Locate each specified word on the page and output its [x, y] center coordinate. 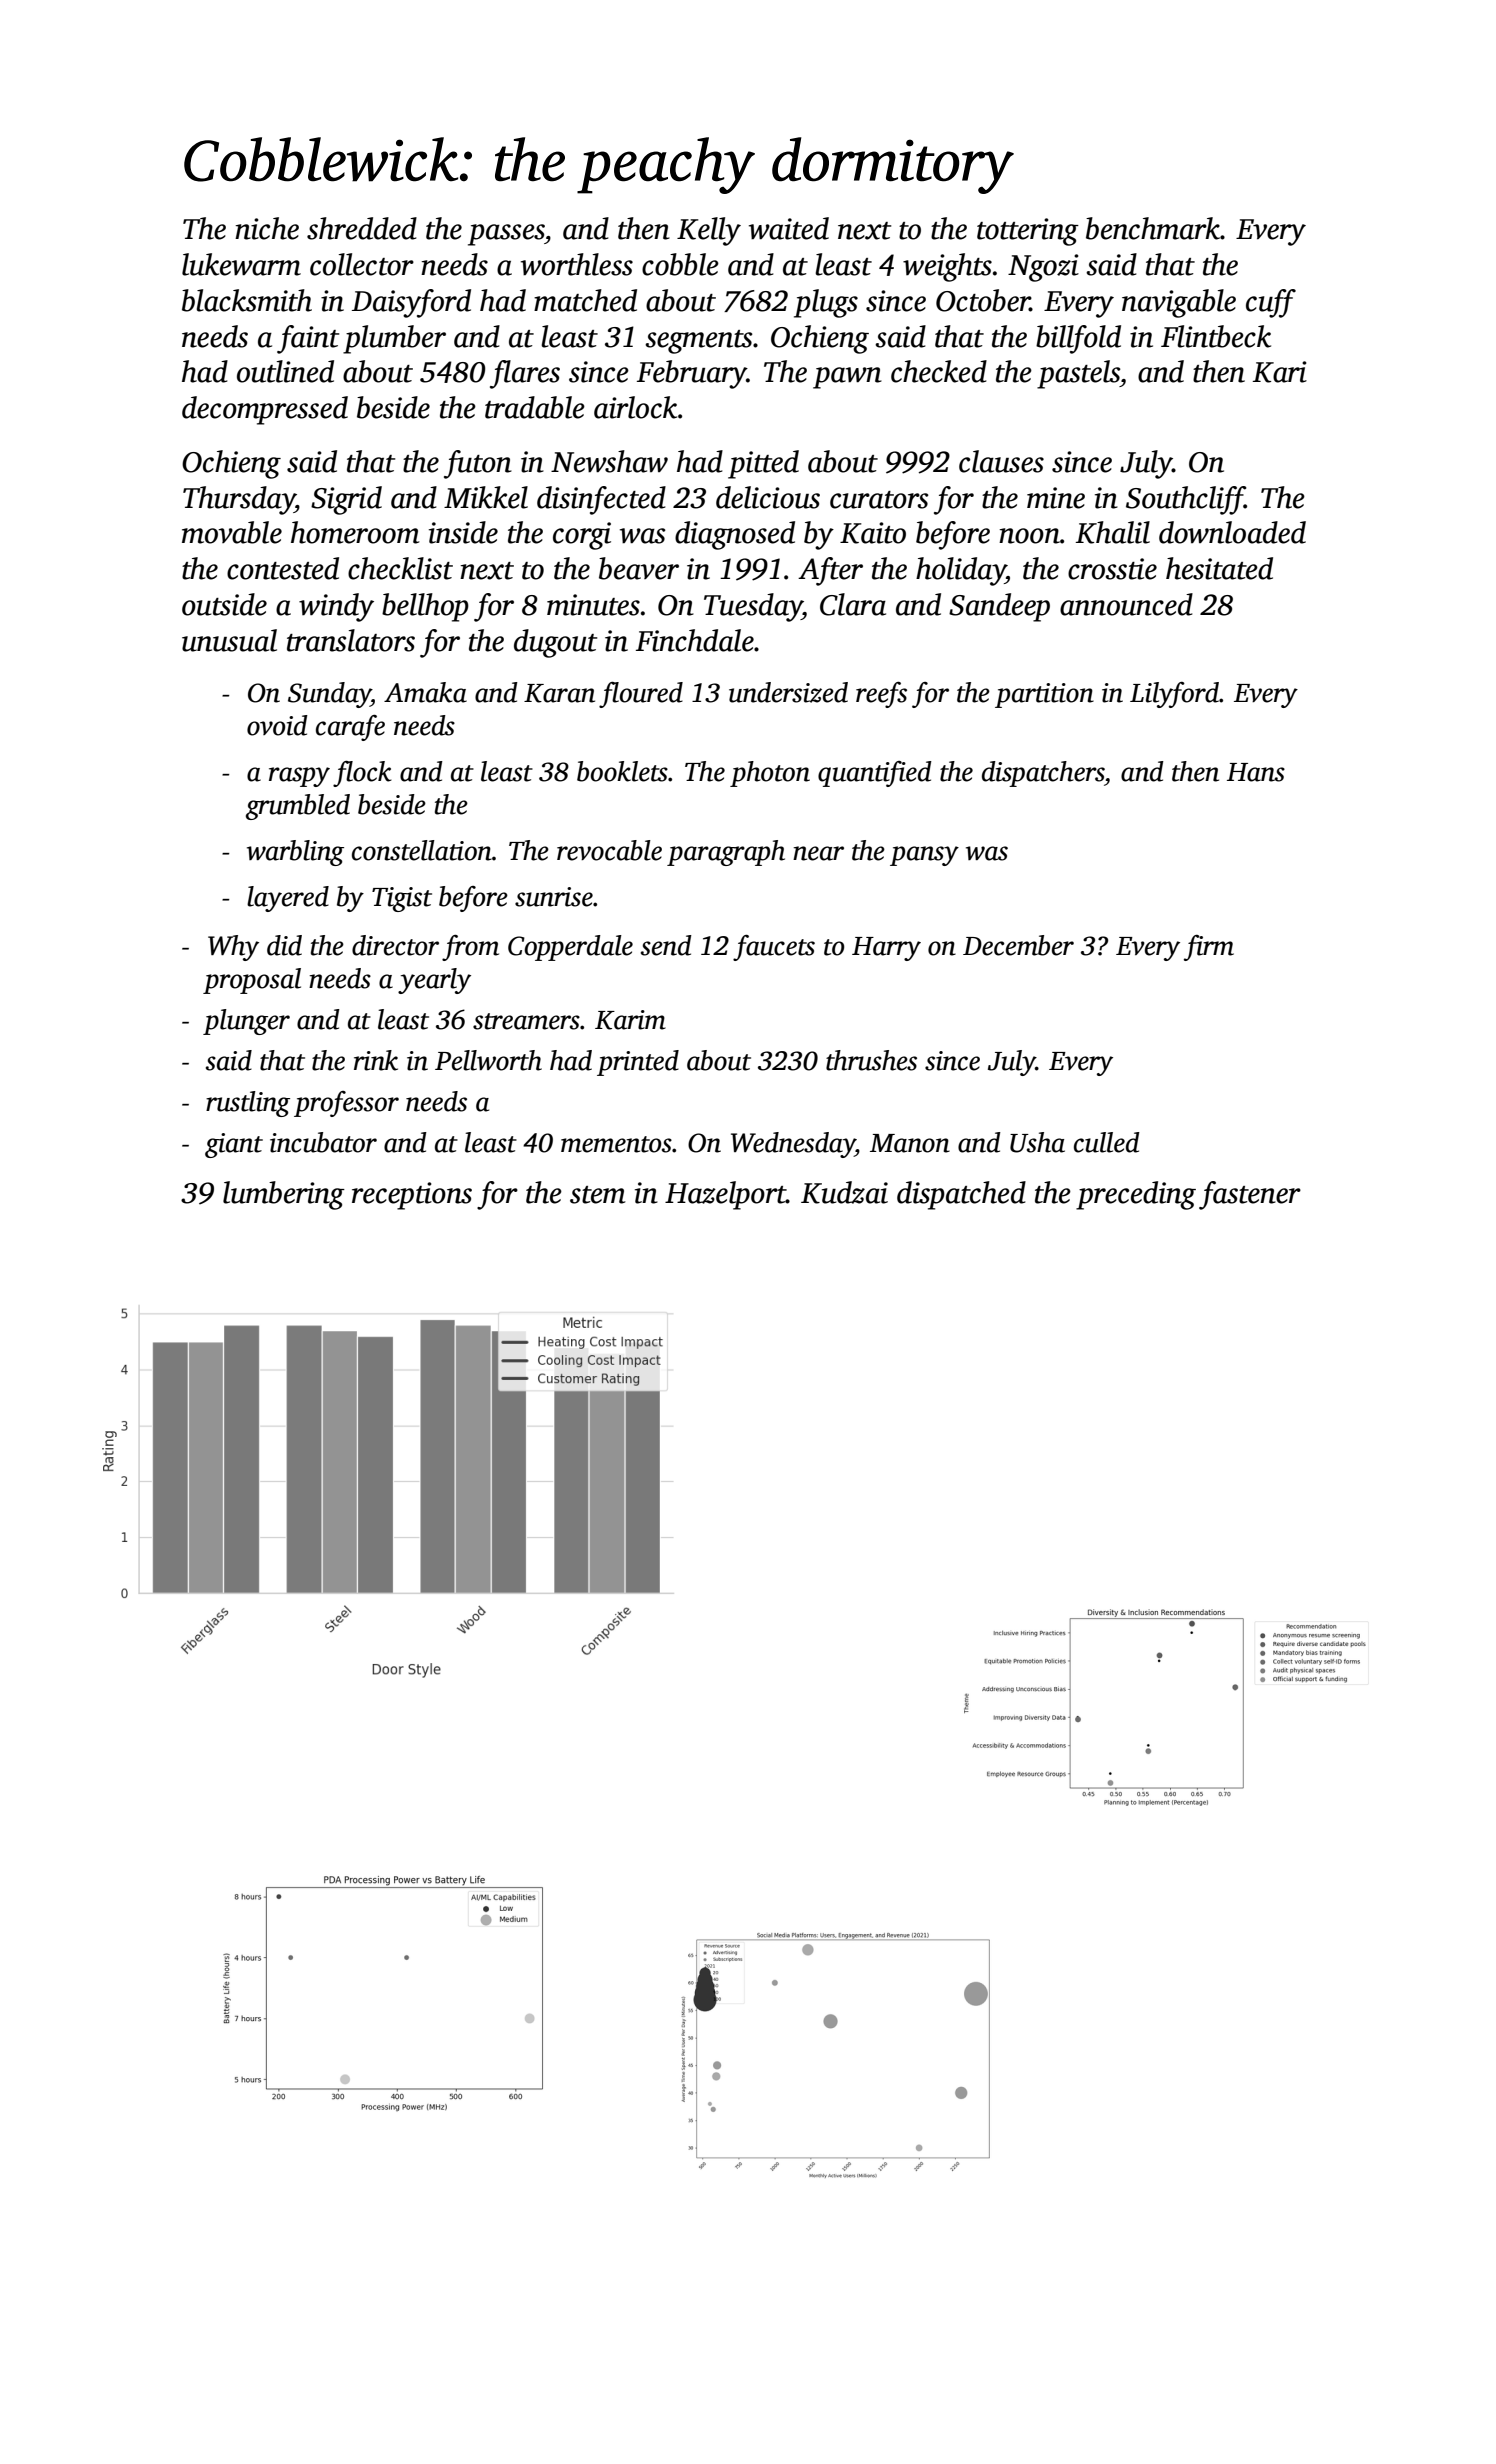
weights [947, 267]
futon [478, 464]
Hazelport [725, 1195]
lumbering [284, 1195]
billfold [1078, 339]
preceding [1136, 1195]
